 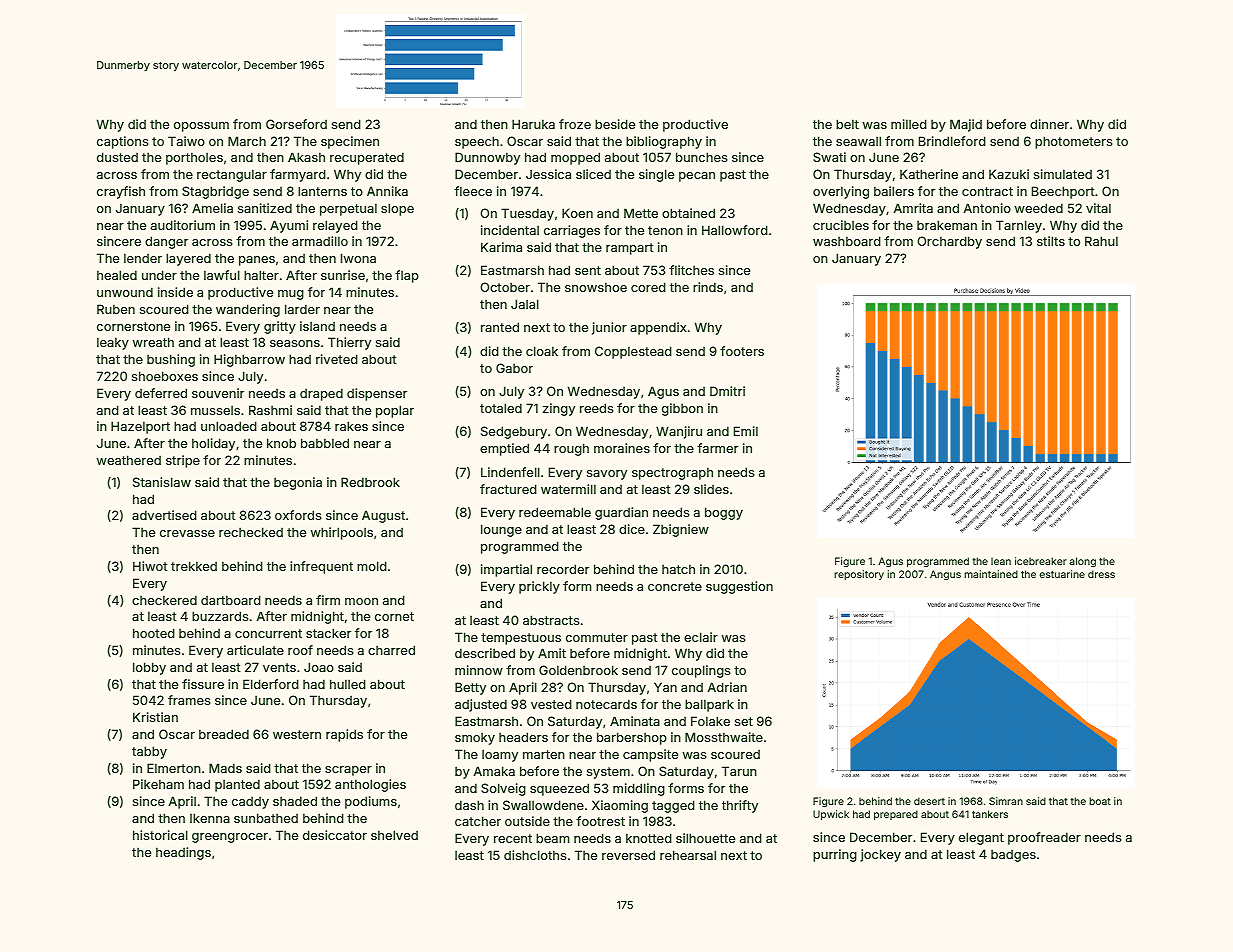 What do you see at coordinates (342, 533) in the document?
I see `whirlpools` at bounding box center [342, 533].
